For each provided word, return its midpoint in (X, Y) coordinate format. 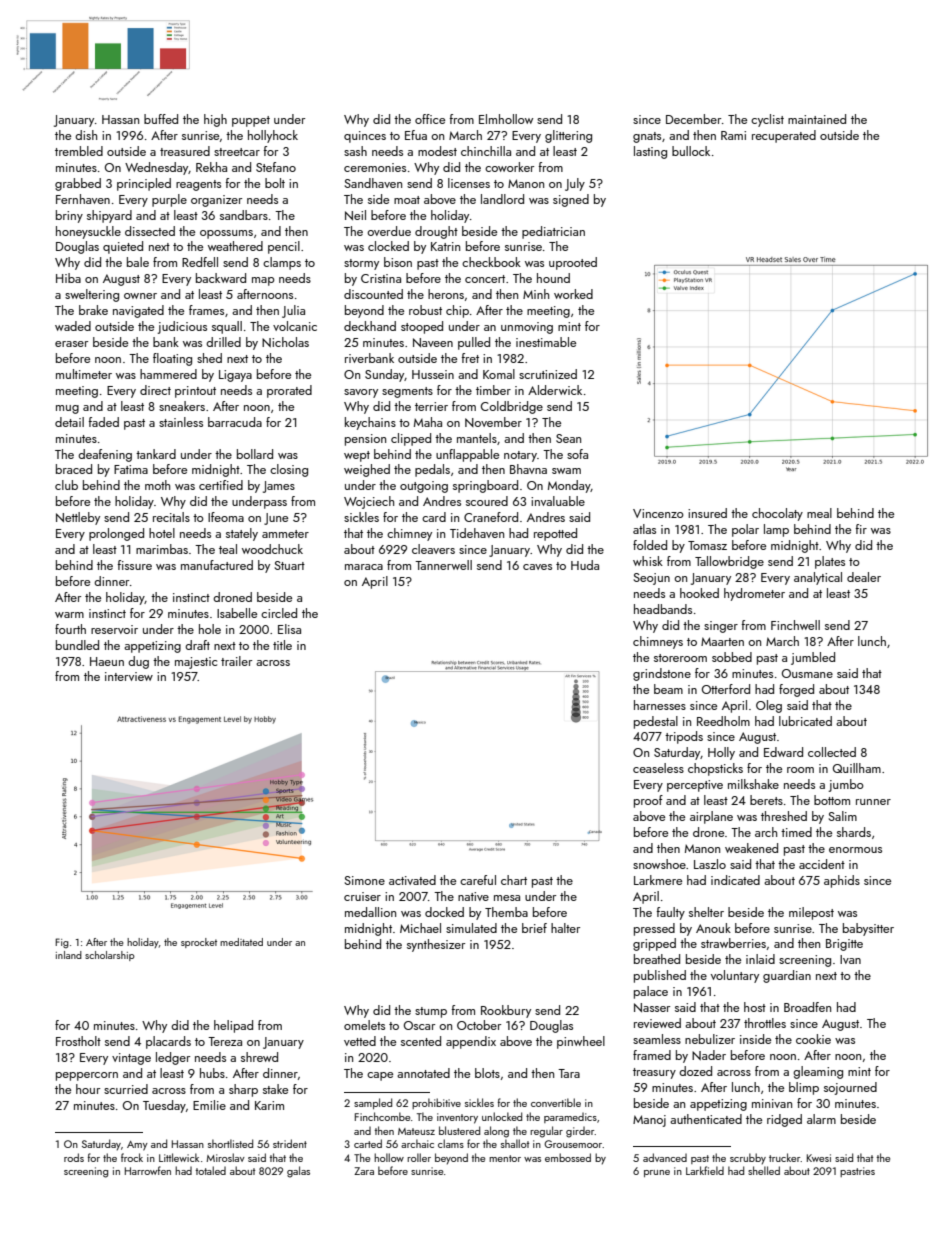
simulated (471, 928)
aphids (842, 881)
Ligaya (235, 376)
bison (398, 262)
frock (132, 1157)
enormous (855, 850)
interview (129, 676)
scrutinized (548, 374)
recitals (171, 517)
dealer (864, 577)
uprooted (573, 263)
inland (69, 955)
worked (573, 294)
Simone (364, 880)
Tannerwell (443, 565)
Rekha (211, 167)
